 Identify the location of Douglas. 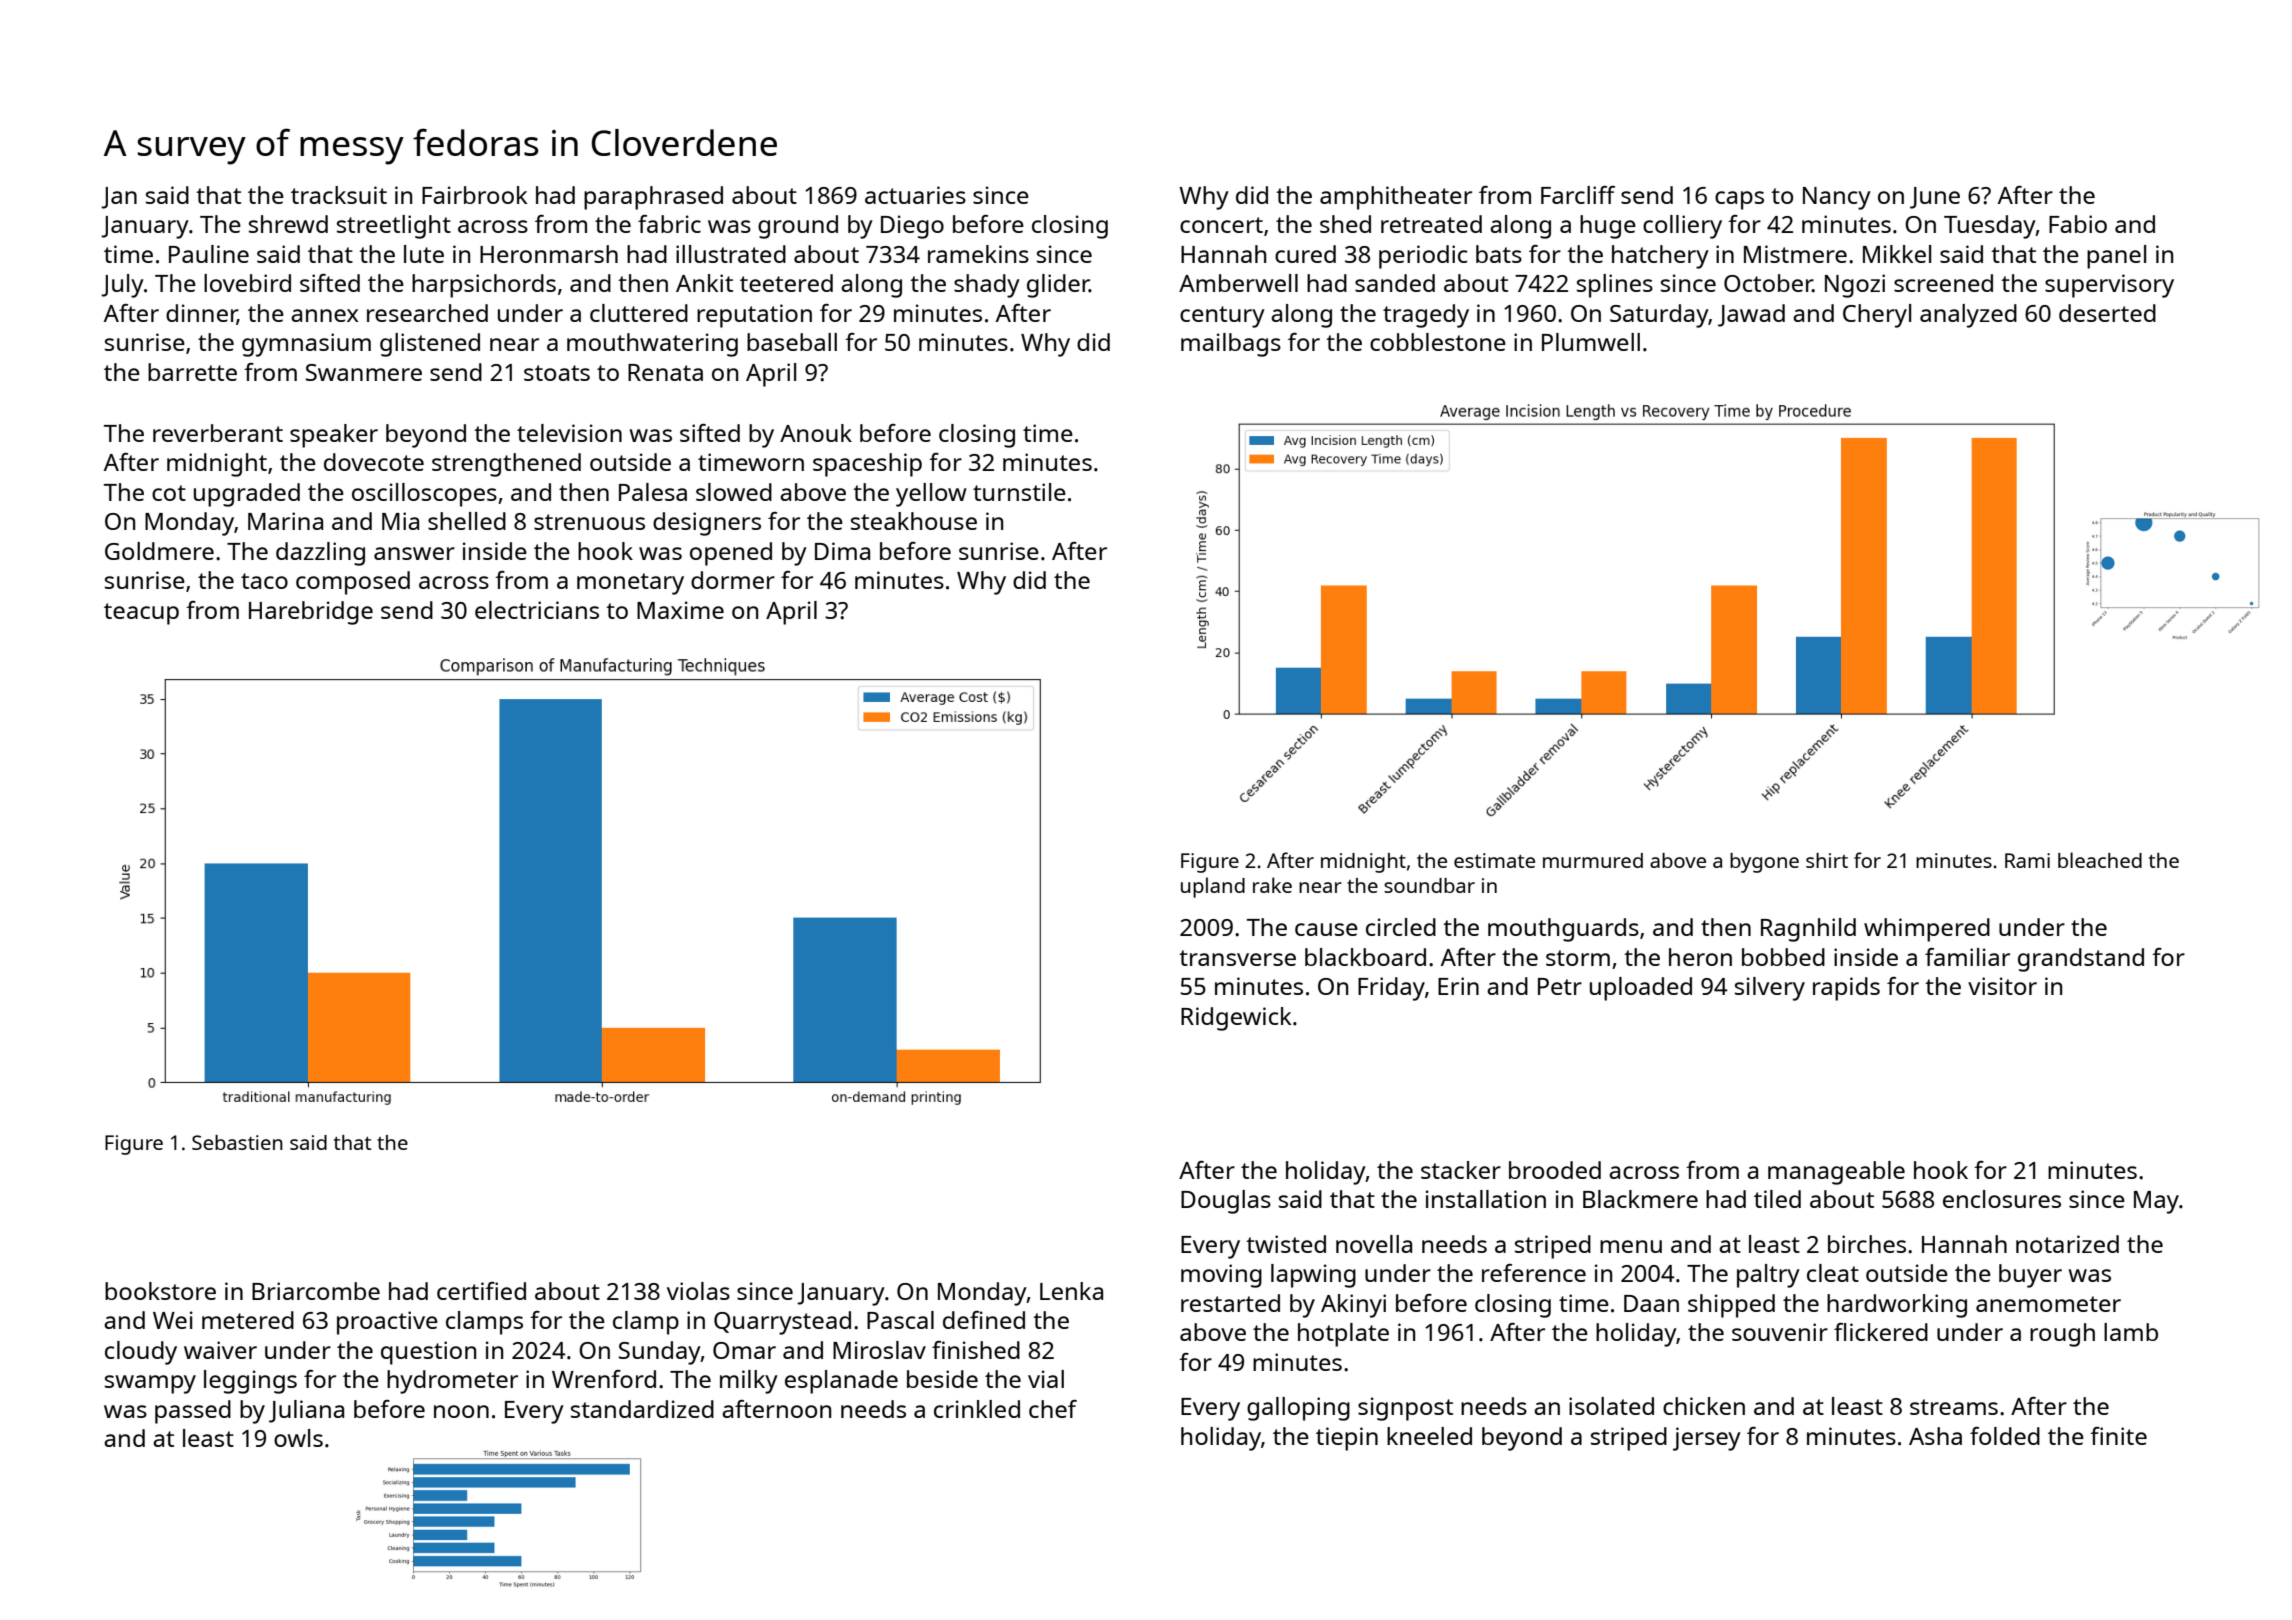
(1226, 1202).
